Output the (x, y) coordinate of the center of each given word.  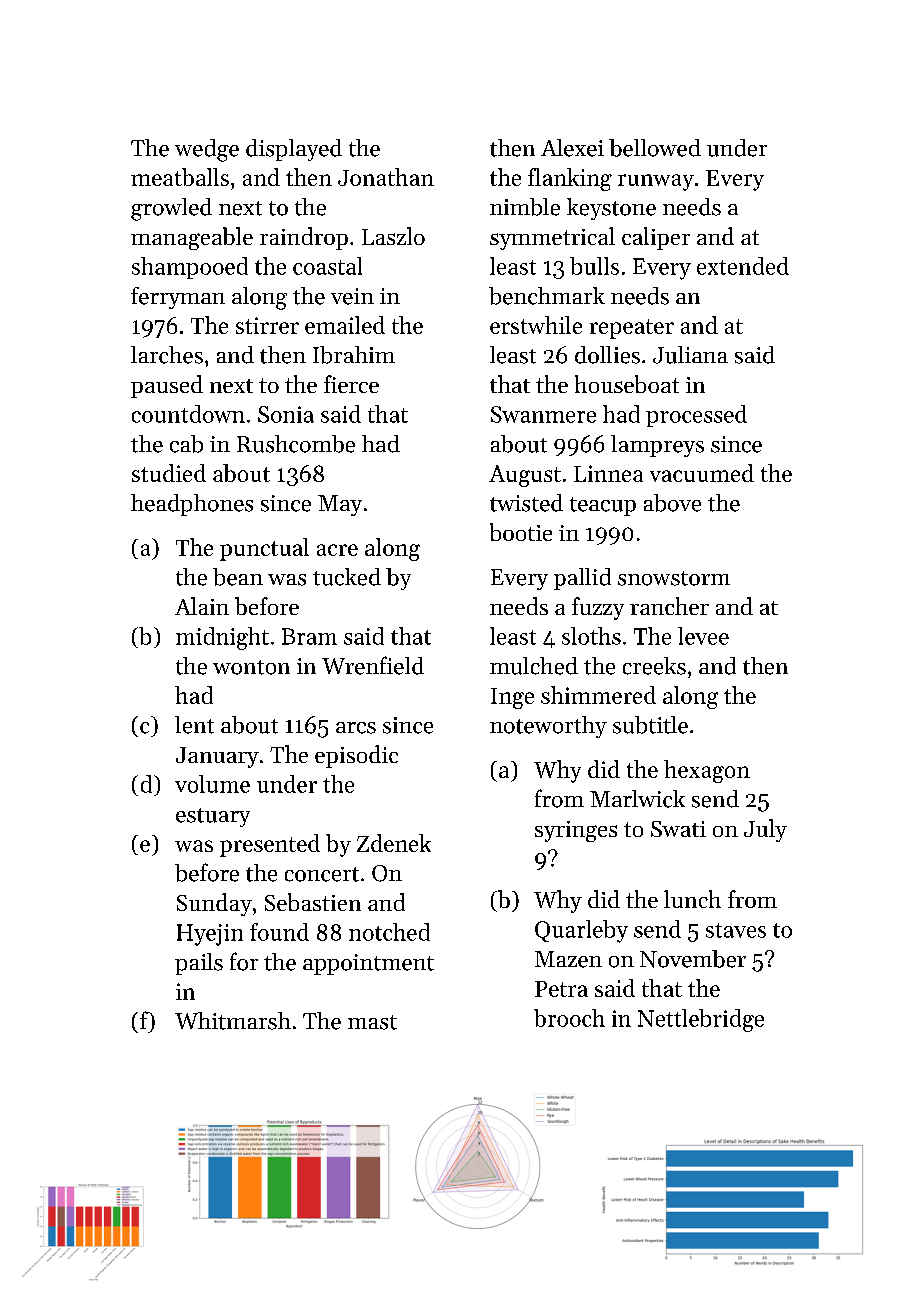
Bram (309, 636)
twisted (526, 503)
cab (186, 444)
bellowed (655, 148)
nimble (525, 207)
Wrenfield (373, 665)
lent (194, 725)
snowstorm (674, 578)
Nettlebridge (701, 1020)
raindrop (304, 238)
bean (238, 577)
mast (372, 1022)
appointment (368, 964)
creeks (654, 666)
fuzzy (598, 608)
